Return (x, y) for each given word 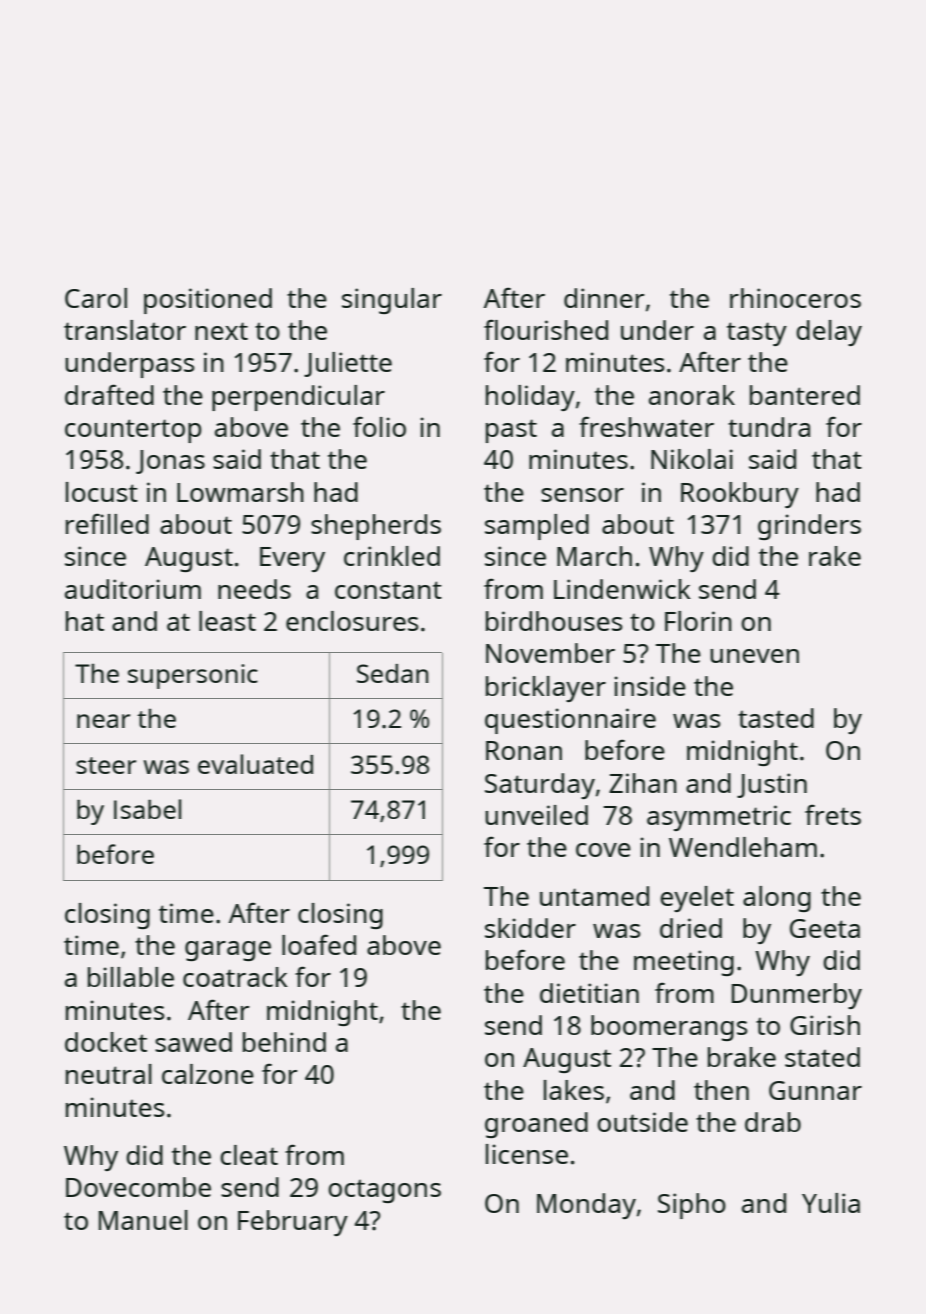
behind (284, 1042)
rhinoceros (795, 298)
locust (102, 492)
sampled (537, 527)
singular (392, 301)
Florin (698, 621)
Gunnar (815, 1090)
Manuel (143, 1220)
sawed (193, 1042)
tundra (769, 427)
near (103, 721)
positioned (208, 301)
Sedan (392, 673)
